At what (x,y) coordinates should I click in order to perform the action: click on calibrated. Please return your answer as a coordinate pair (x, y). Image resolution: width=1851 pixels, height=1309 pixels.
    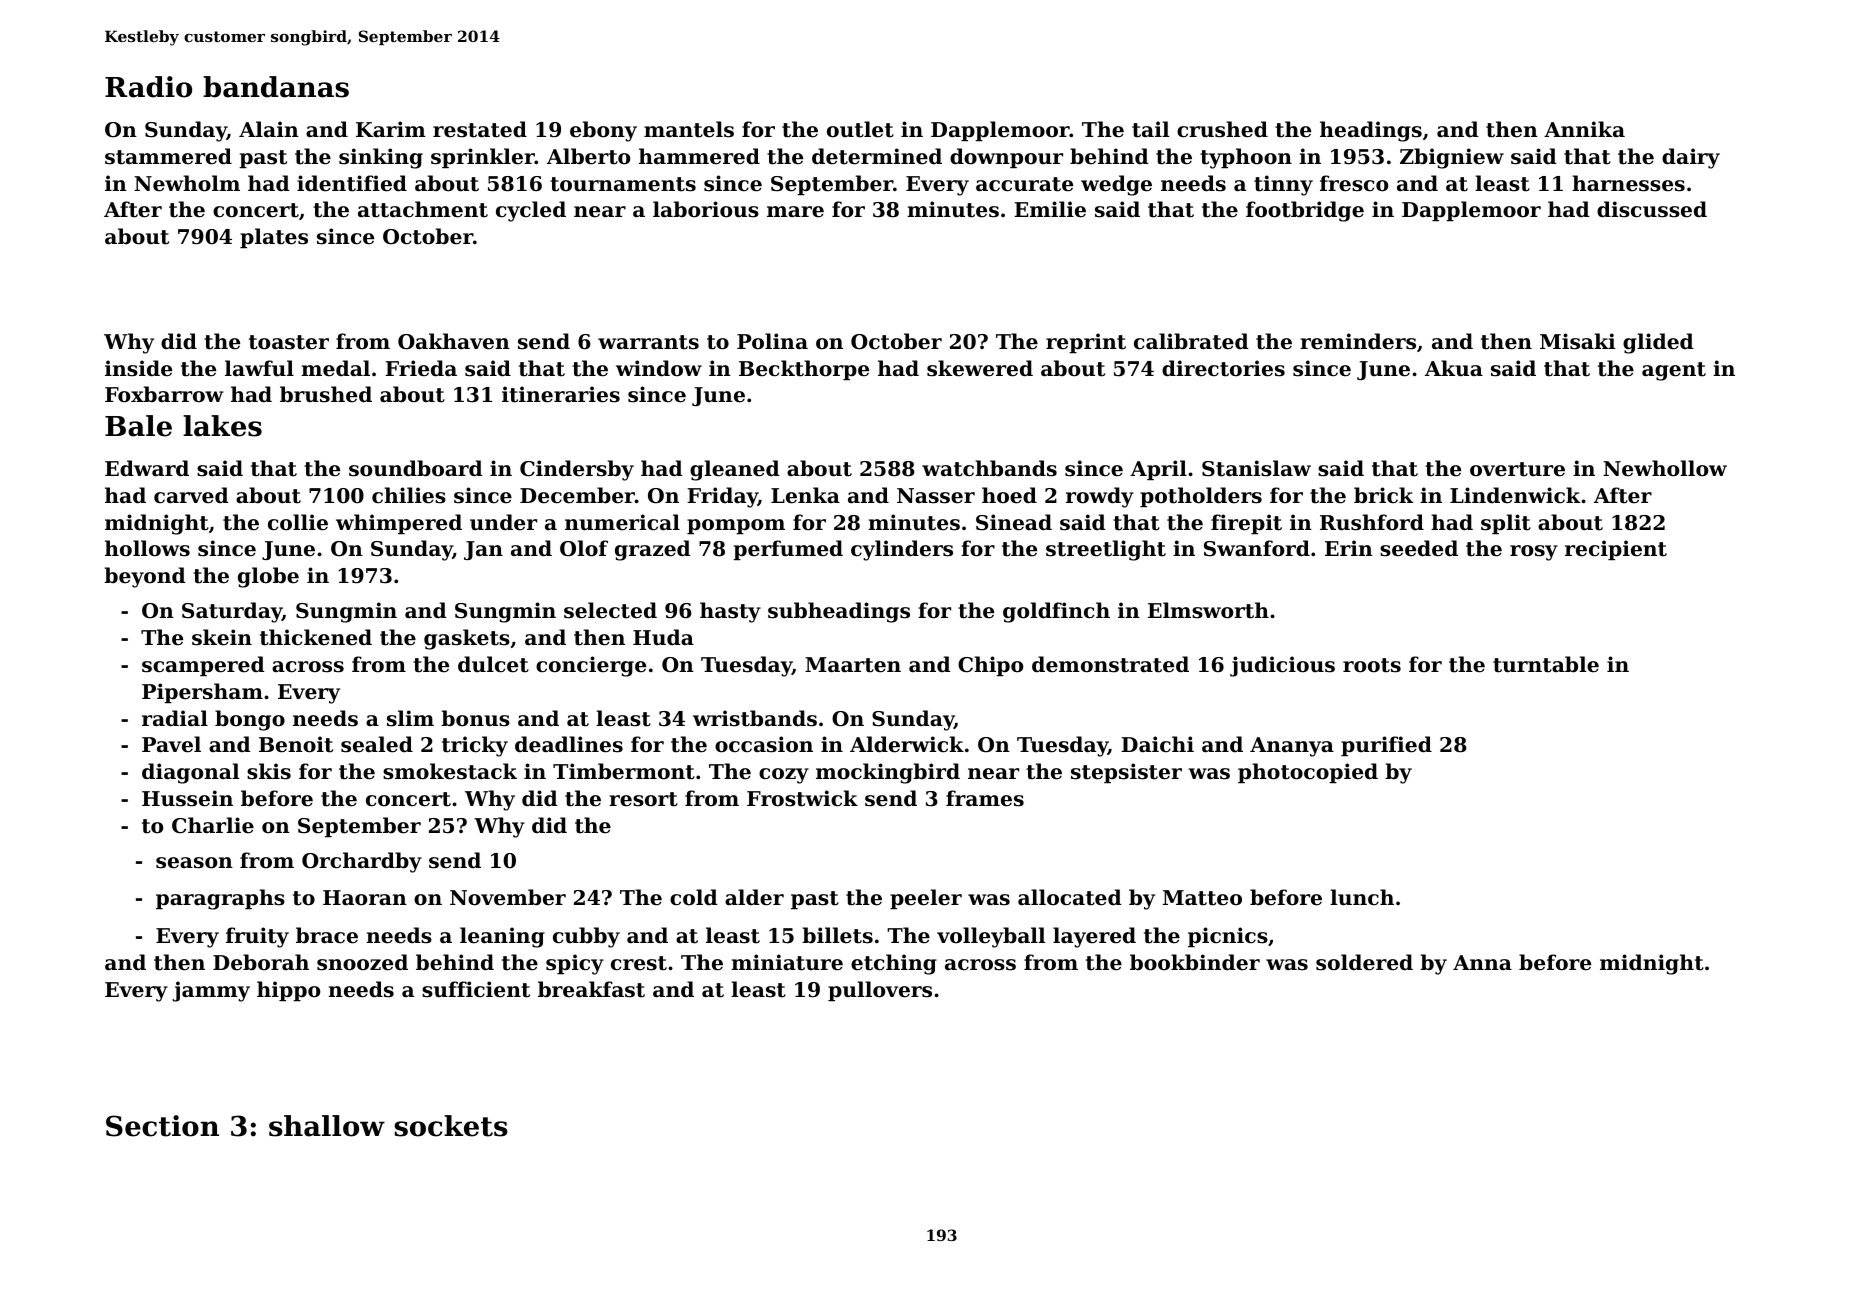
    Looking at the image, I should click on (1191, 341).
